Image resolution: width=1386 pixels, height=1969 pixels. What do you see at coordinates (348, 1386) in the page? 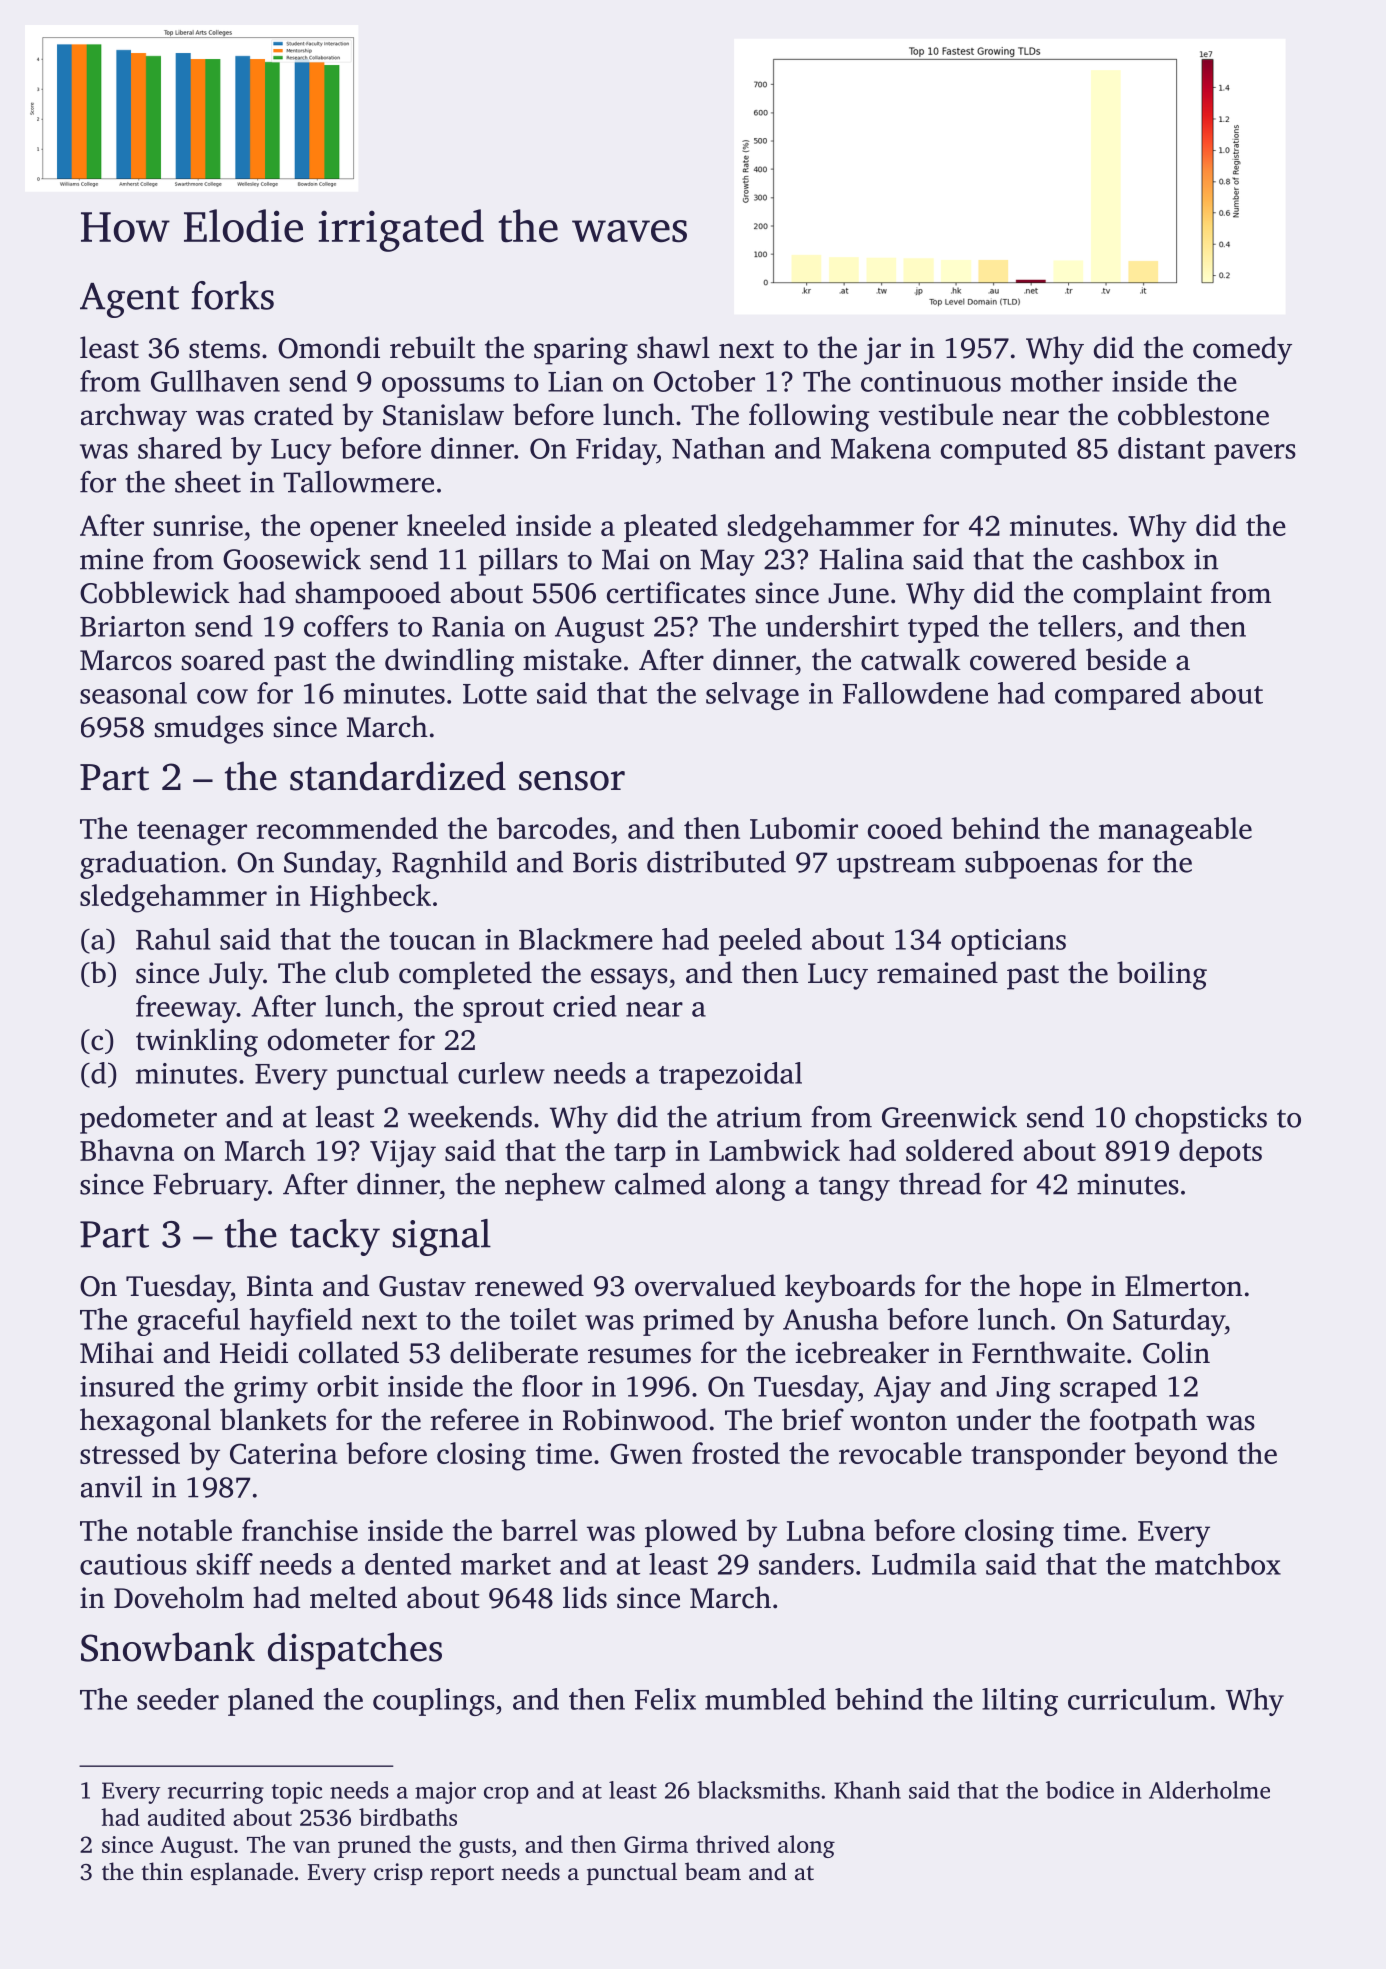
I see `orbit` at bounding box center [348, 1386].
